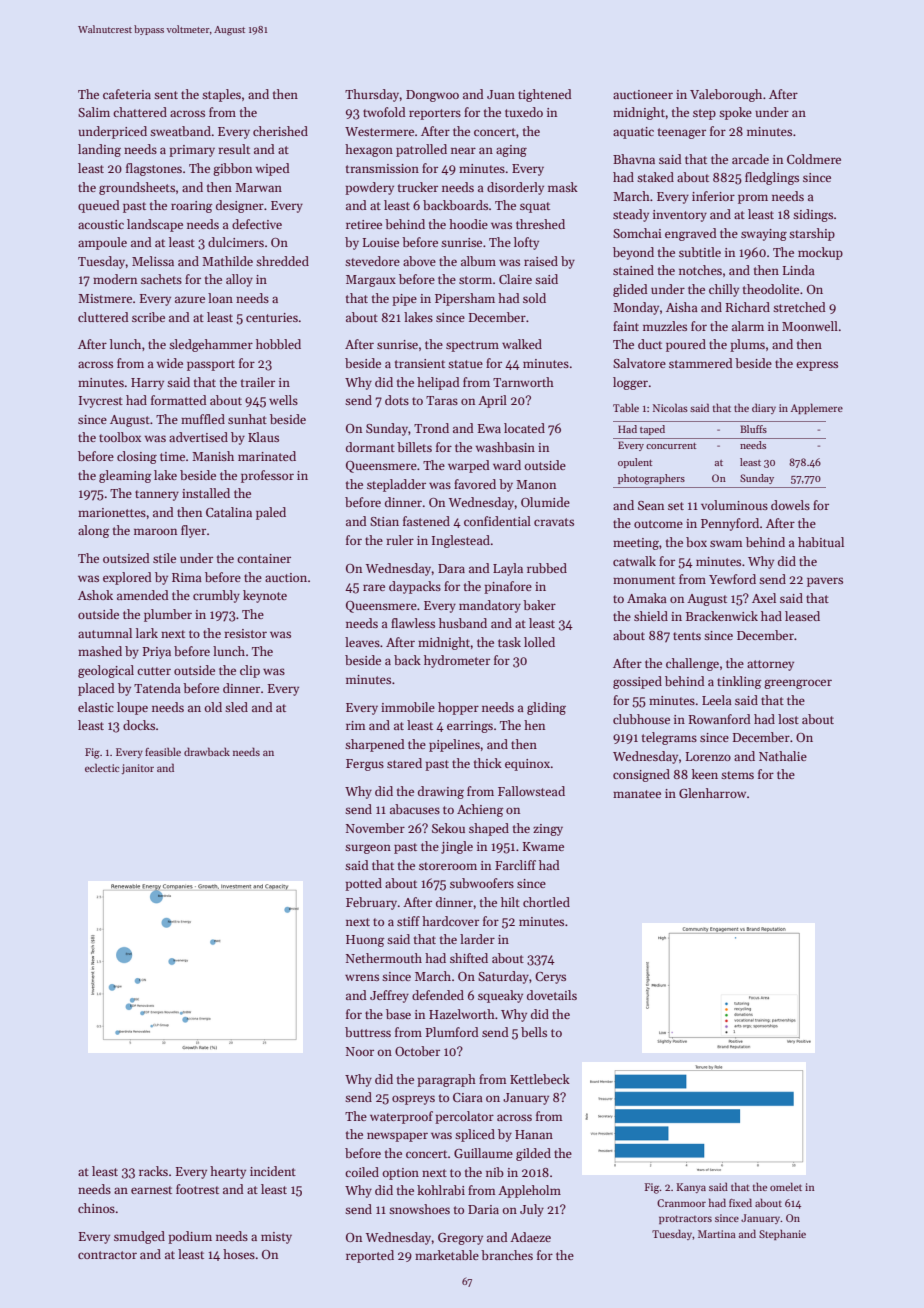 The width and height of the screenshot is (924, 1308). What do you see at coordinates (507, 1255) in the screenshot?
I see `branches` at bounding box center [507, 1255].
